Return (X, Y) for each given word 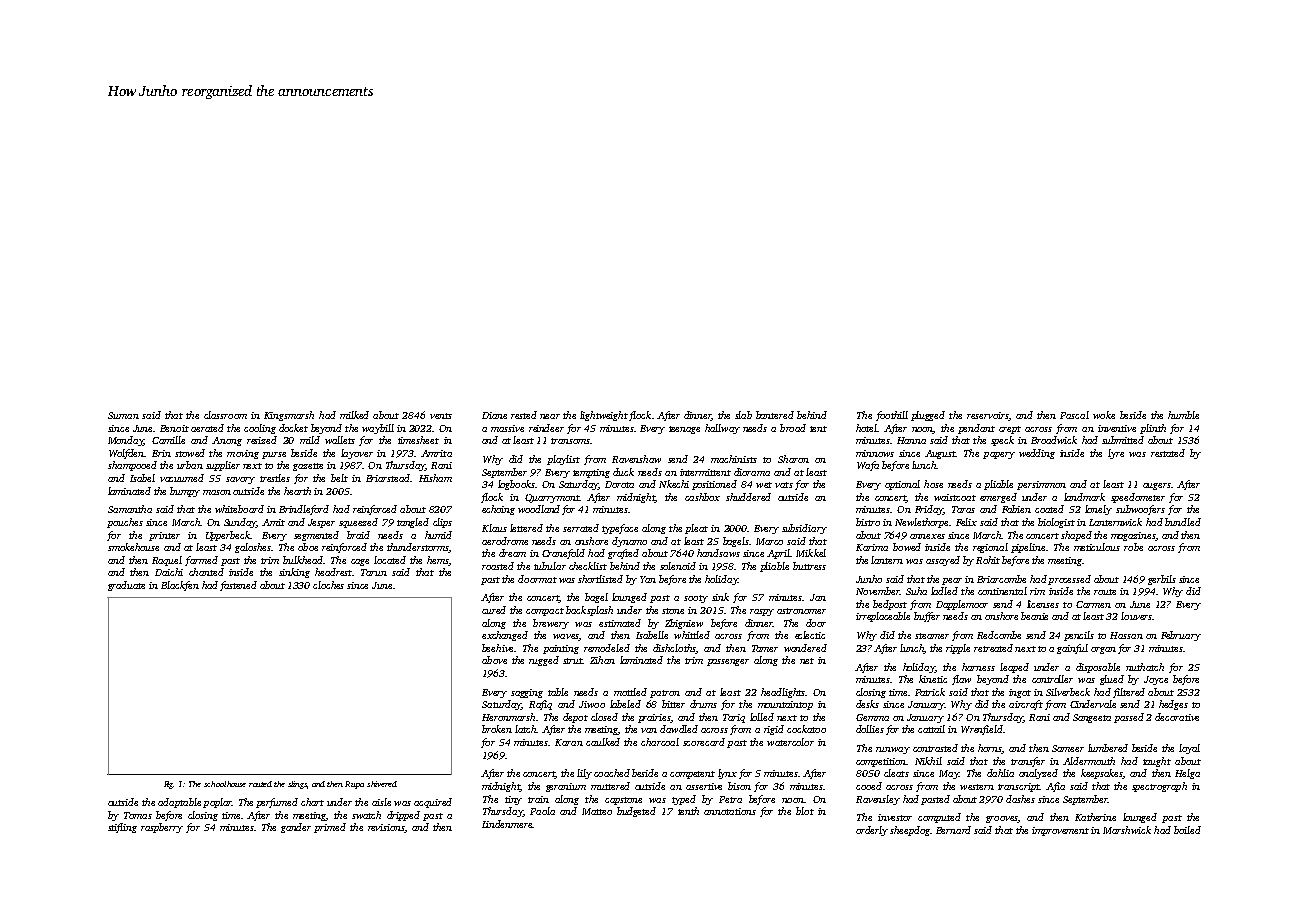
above (494, 660)
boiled (1187, 830)
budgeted (636, 812)
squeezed (358, 523)
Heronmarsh (508, 717)
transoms (570, 441)
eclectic (810, 635)
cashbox (702, 497)
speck (1002, 441)
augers (1157, 486)
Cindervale (1093, 704)
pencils (1079, 636)
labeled (625, 704)
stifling (122, 828)
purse (274, 455)
